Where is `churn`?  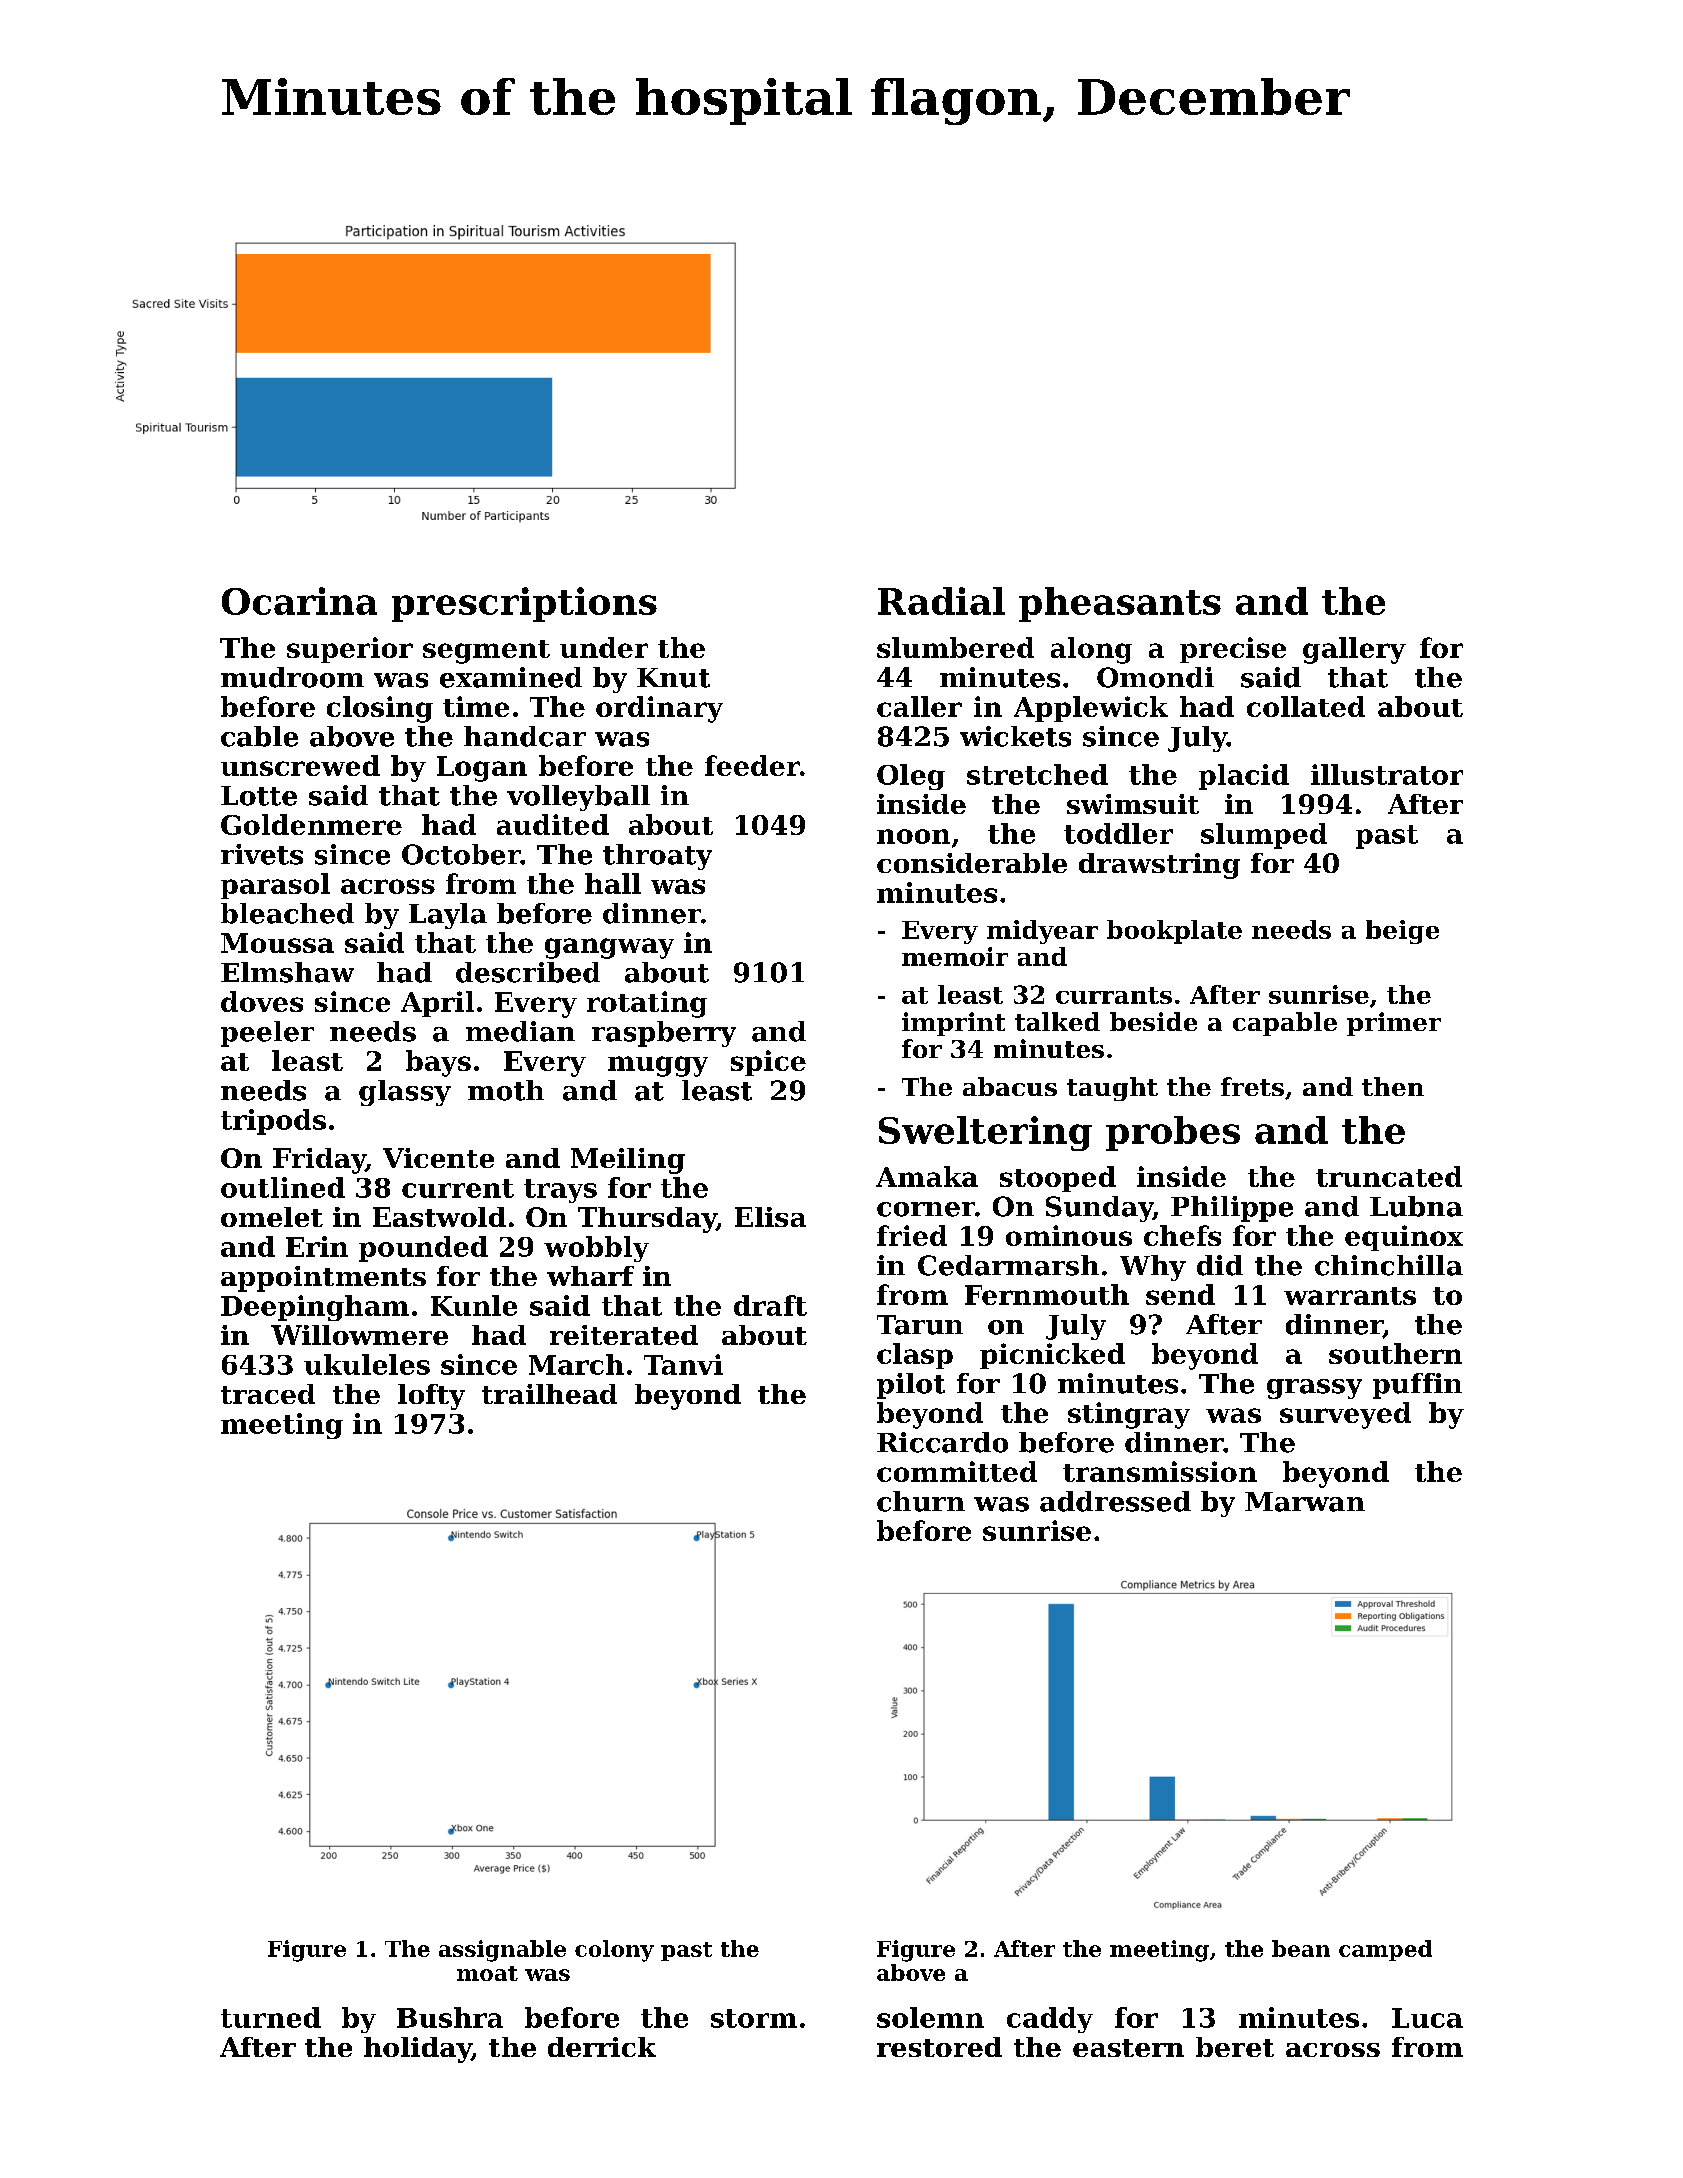
churn is located at coordinates (921, 1501).
